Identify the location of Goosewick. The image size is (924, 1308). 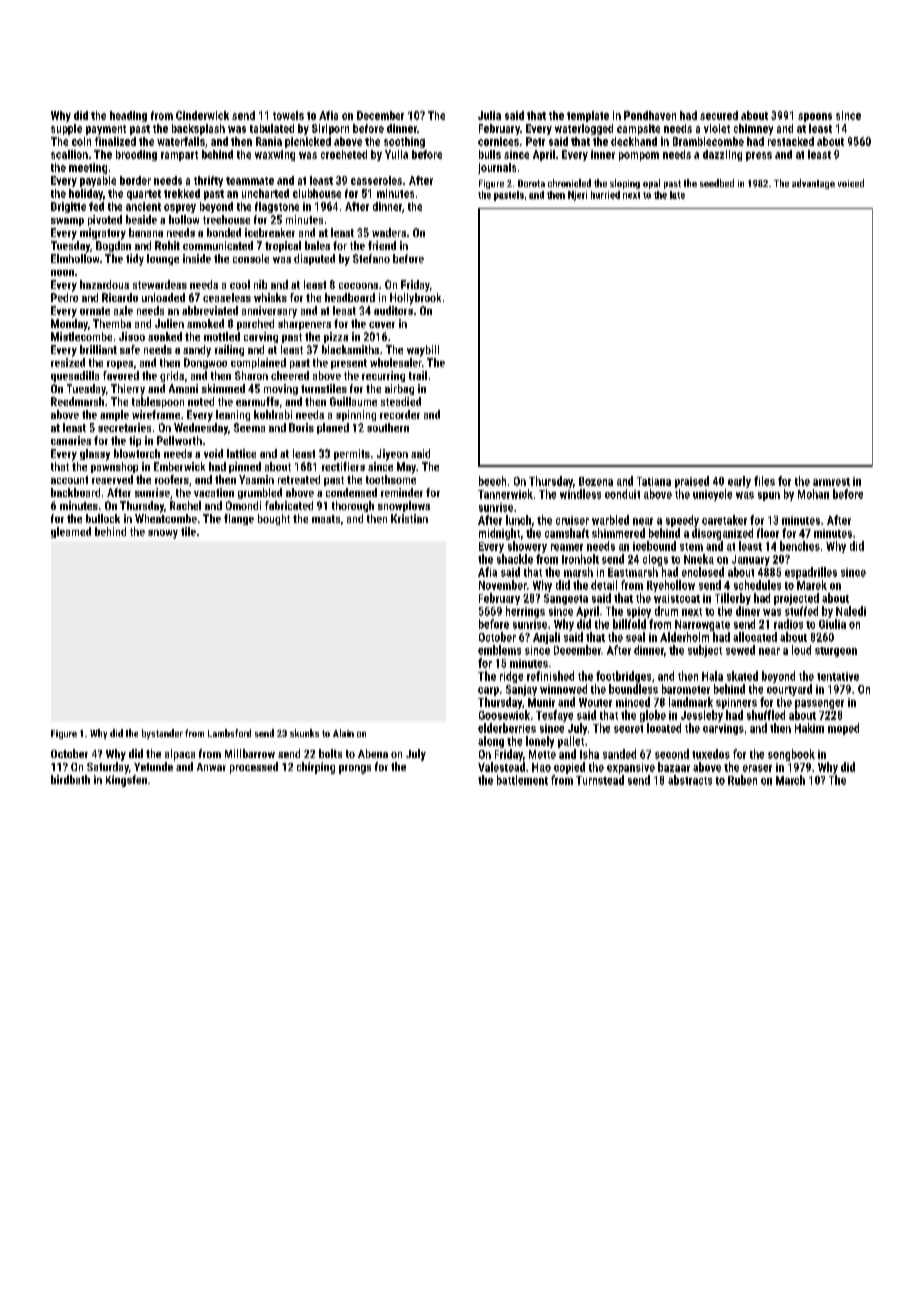
(504, 715).
